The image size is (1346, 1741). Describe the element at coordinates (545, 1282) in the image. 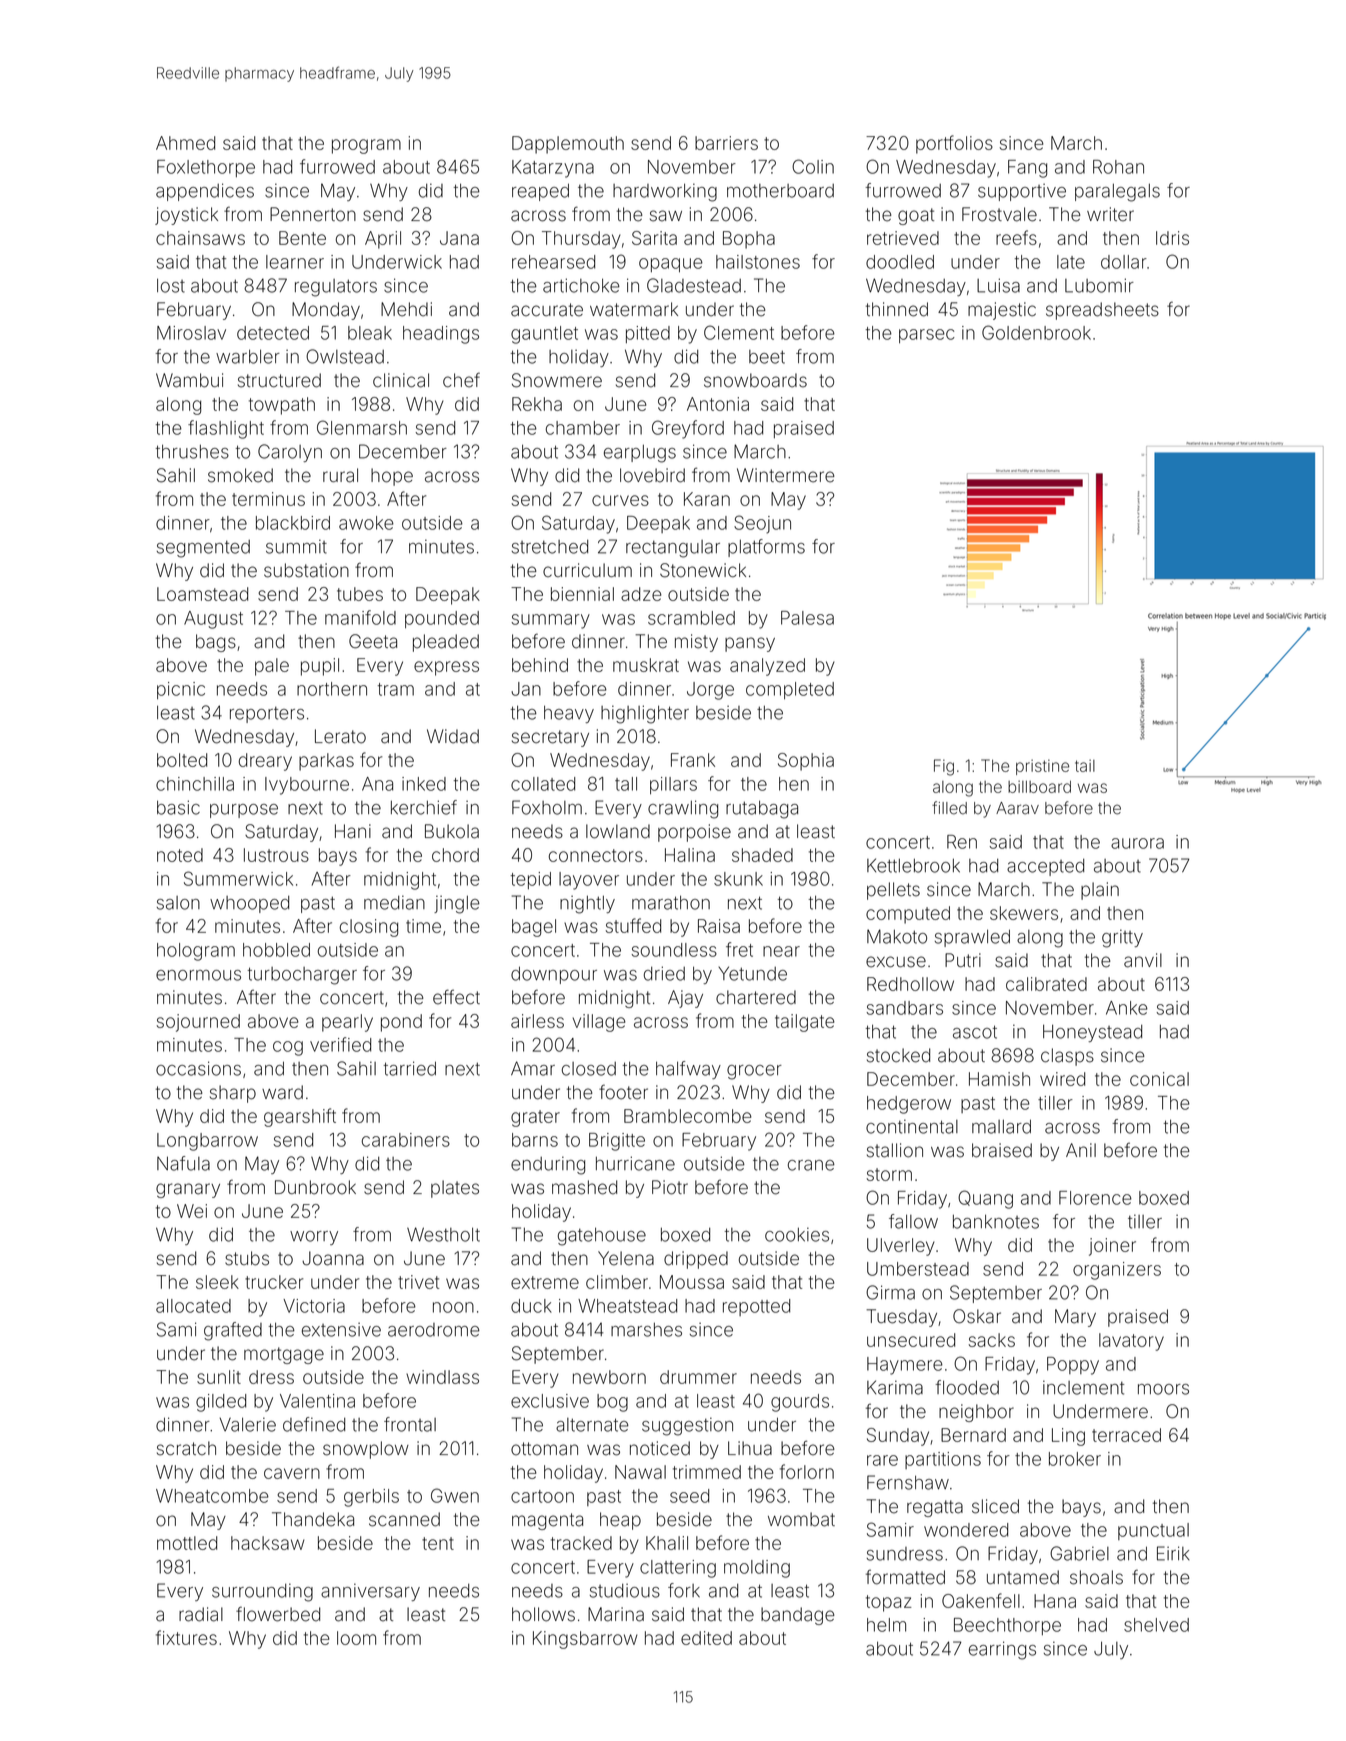

I see `extreme` at that location.
